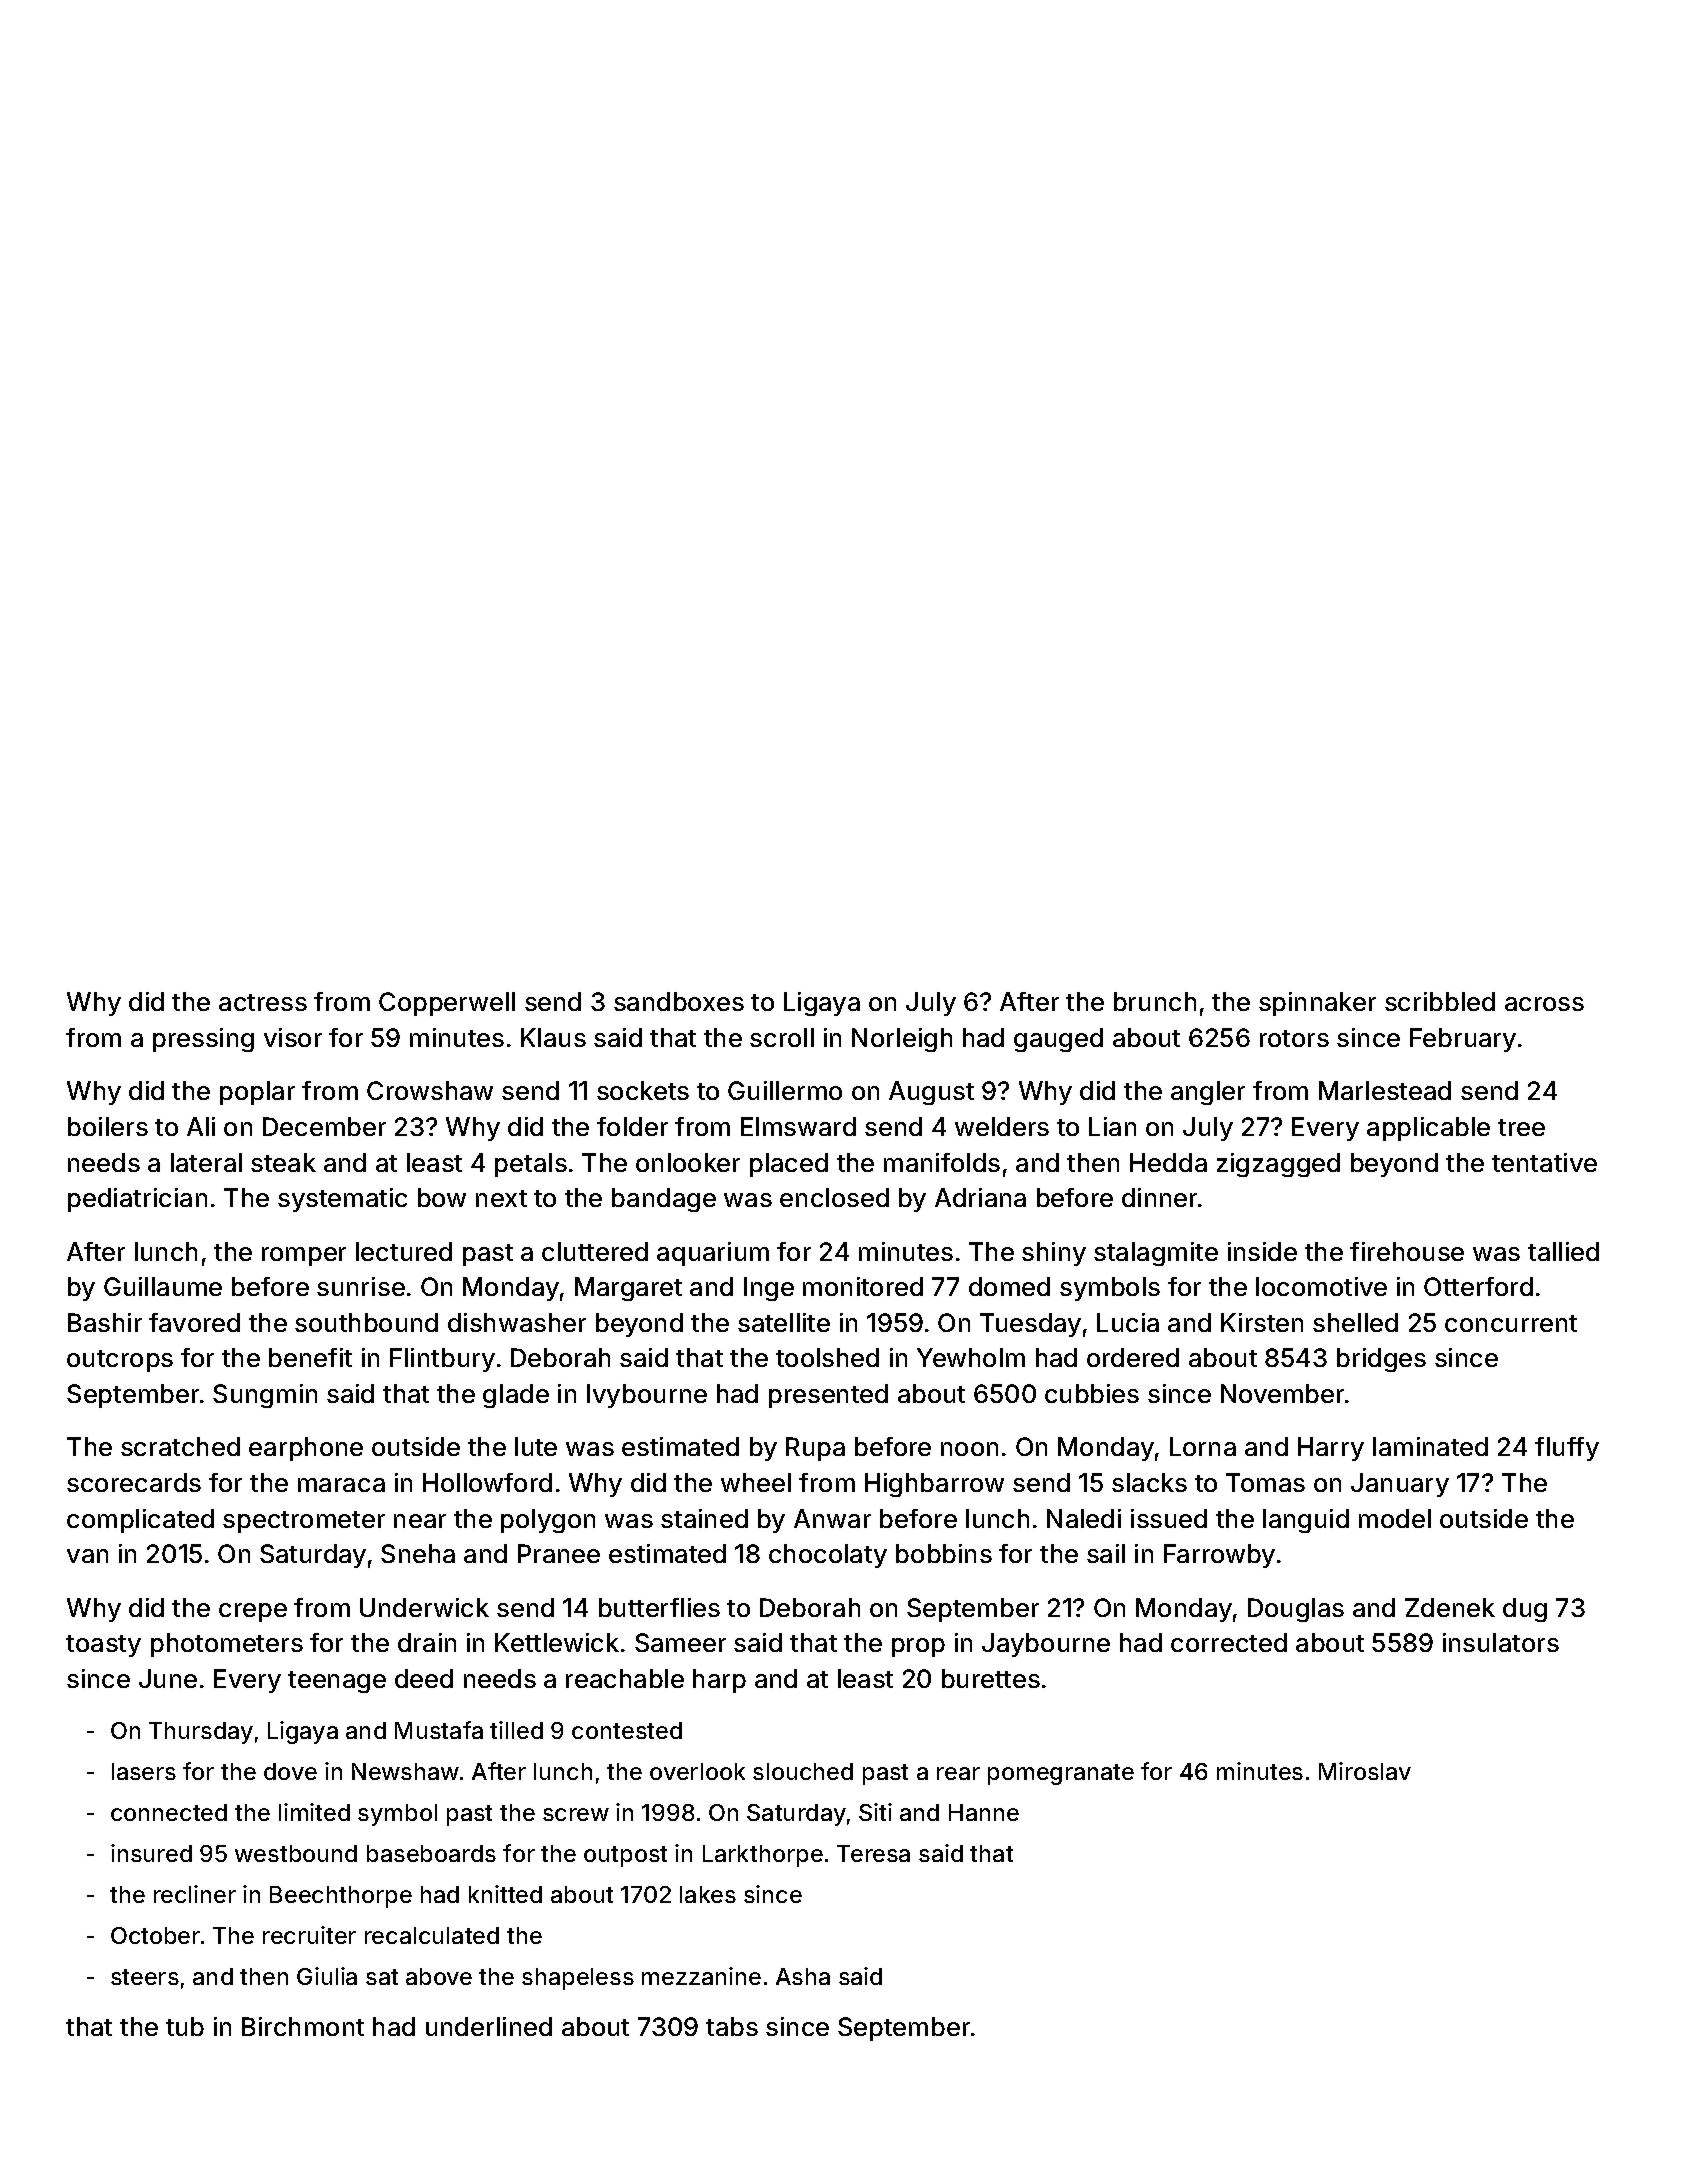 This document has height=2178, width=1683. Describe the element at coordinates (834, 1197) in the document. I see `enclosed` at that location.
